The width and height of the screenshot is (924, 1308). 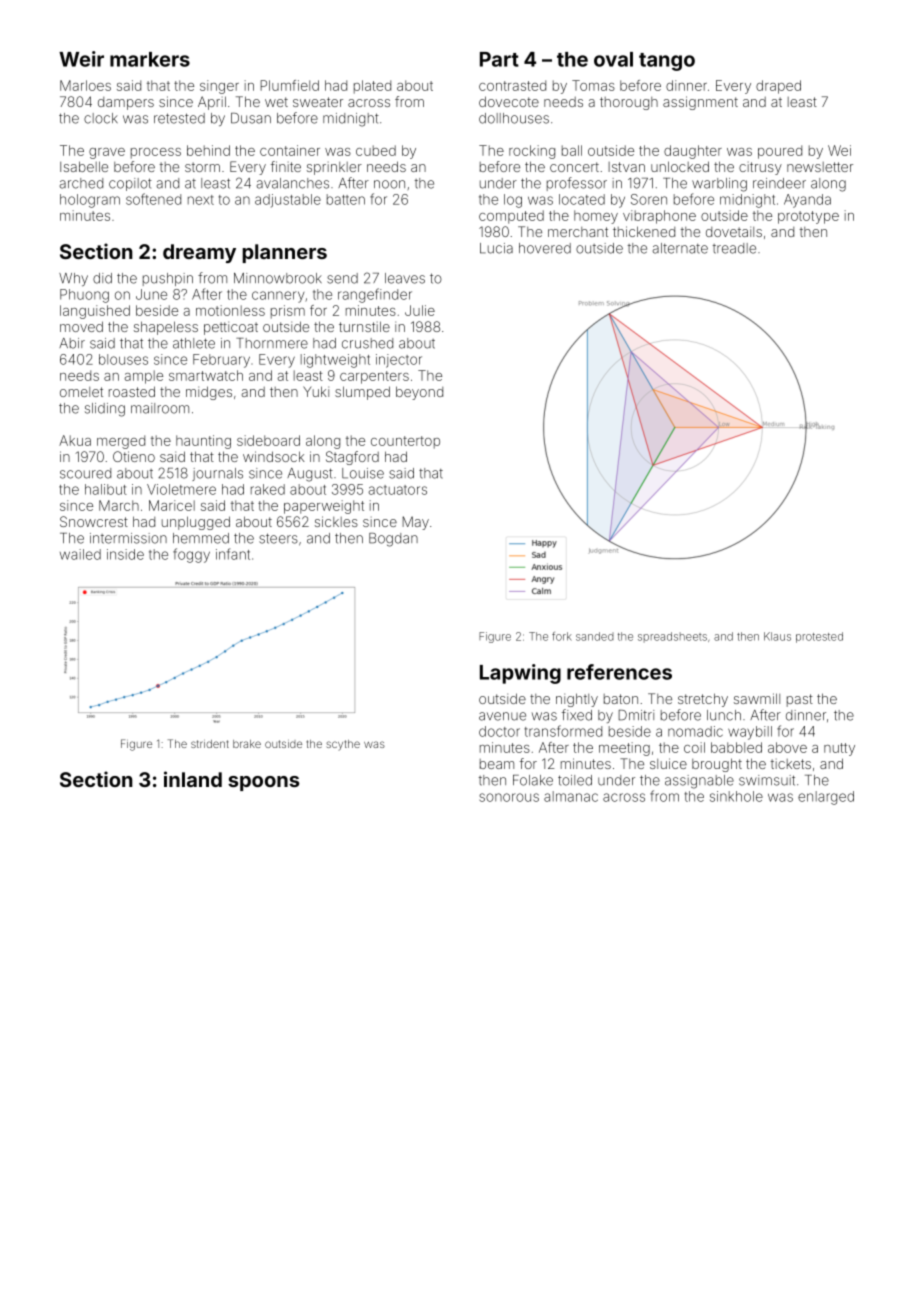 I want to click on draped, so click(x=778, y=87).
